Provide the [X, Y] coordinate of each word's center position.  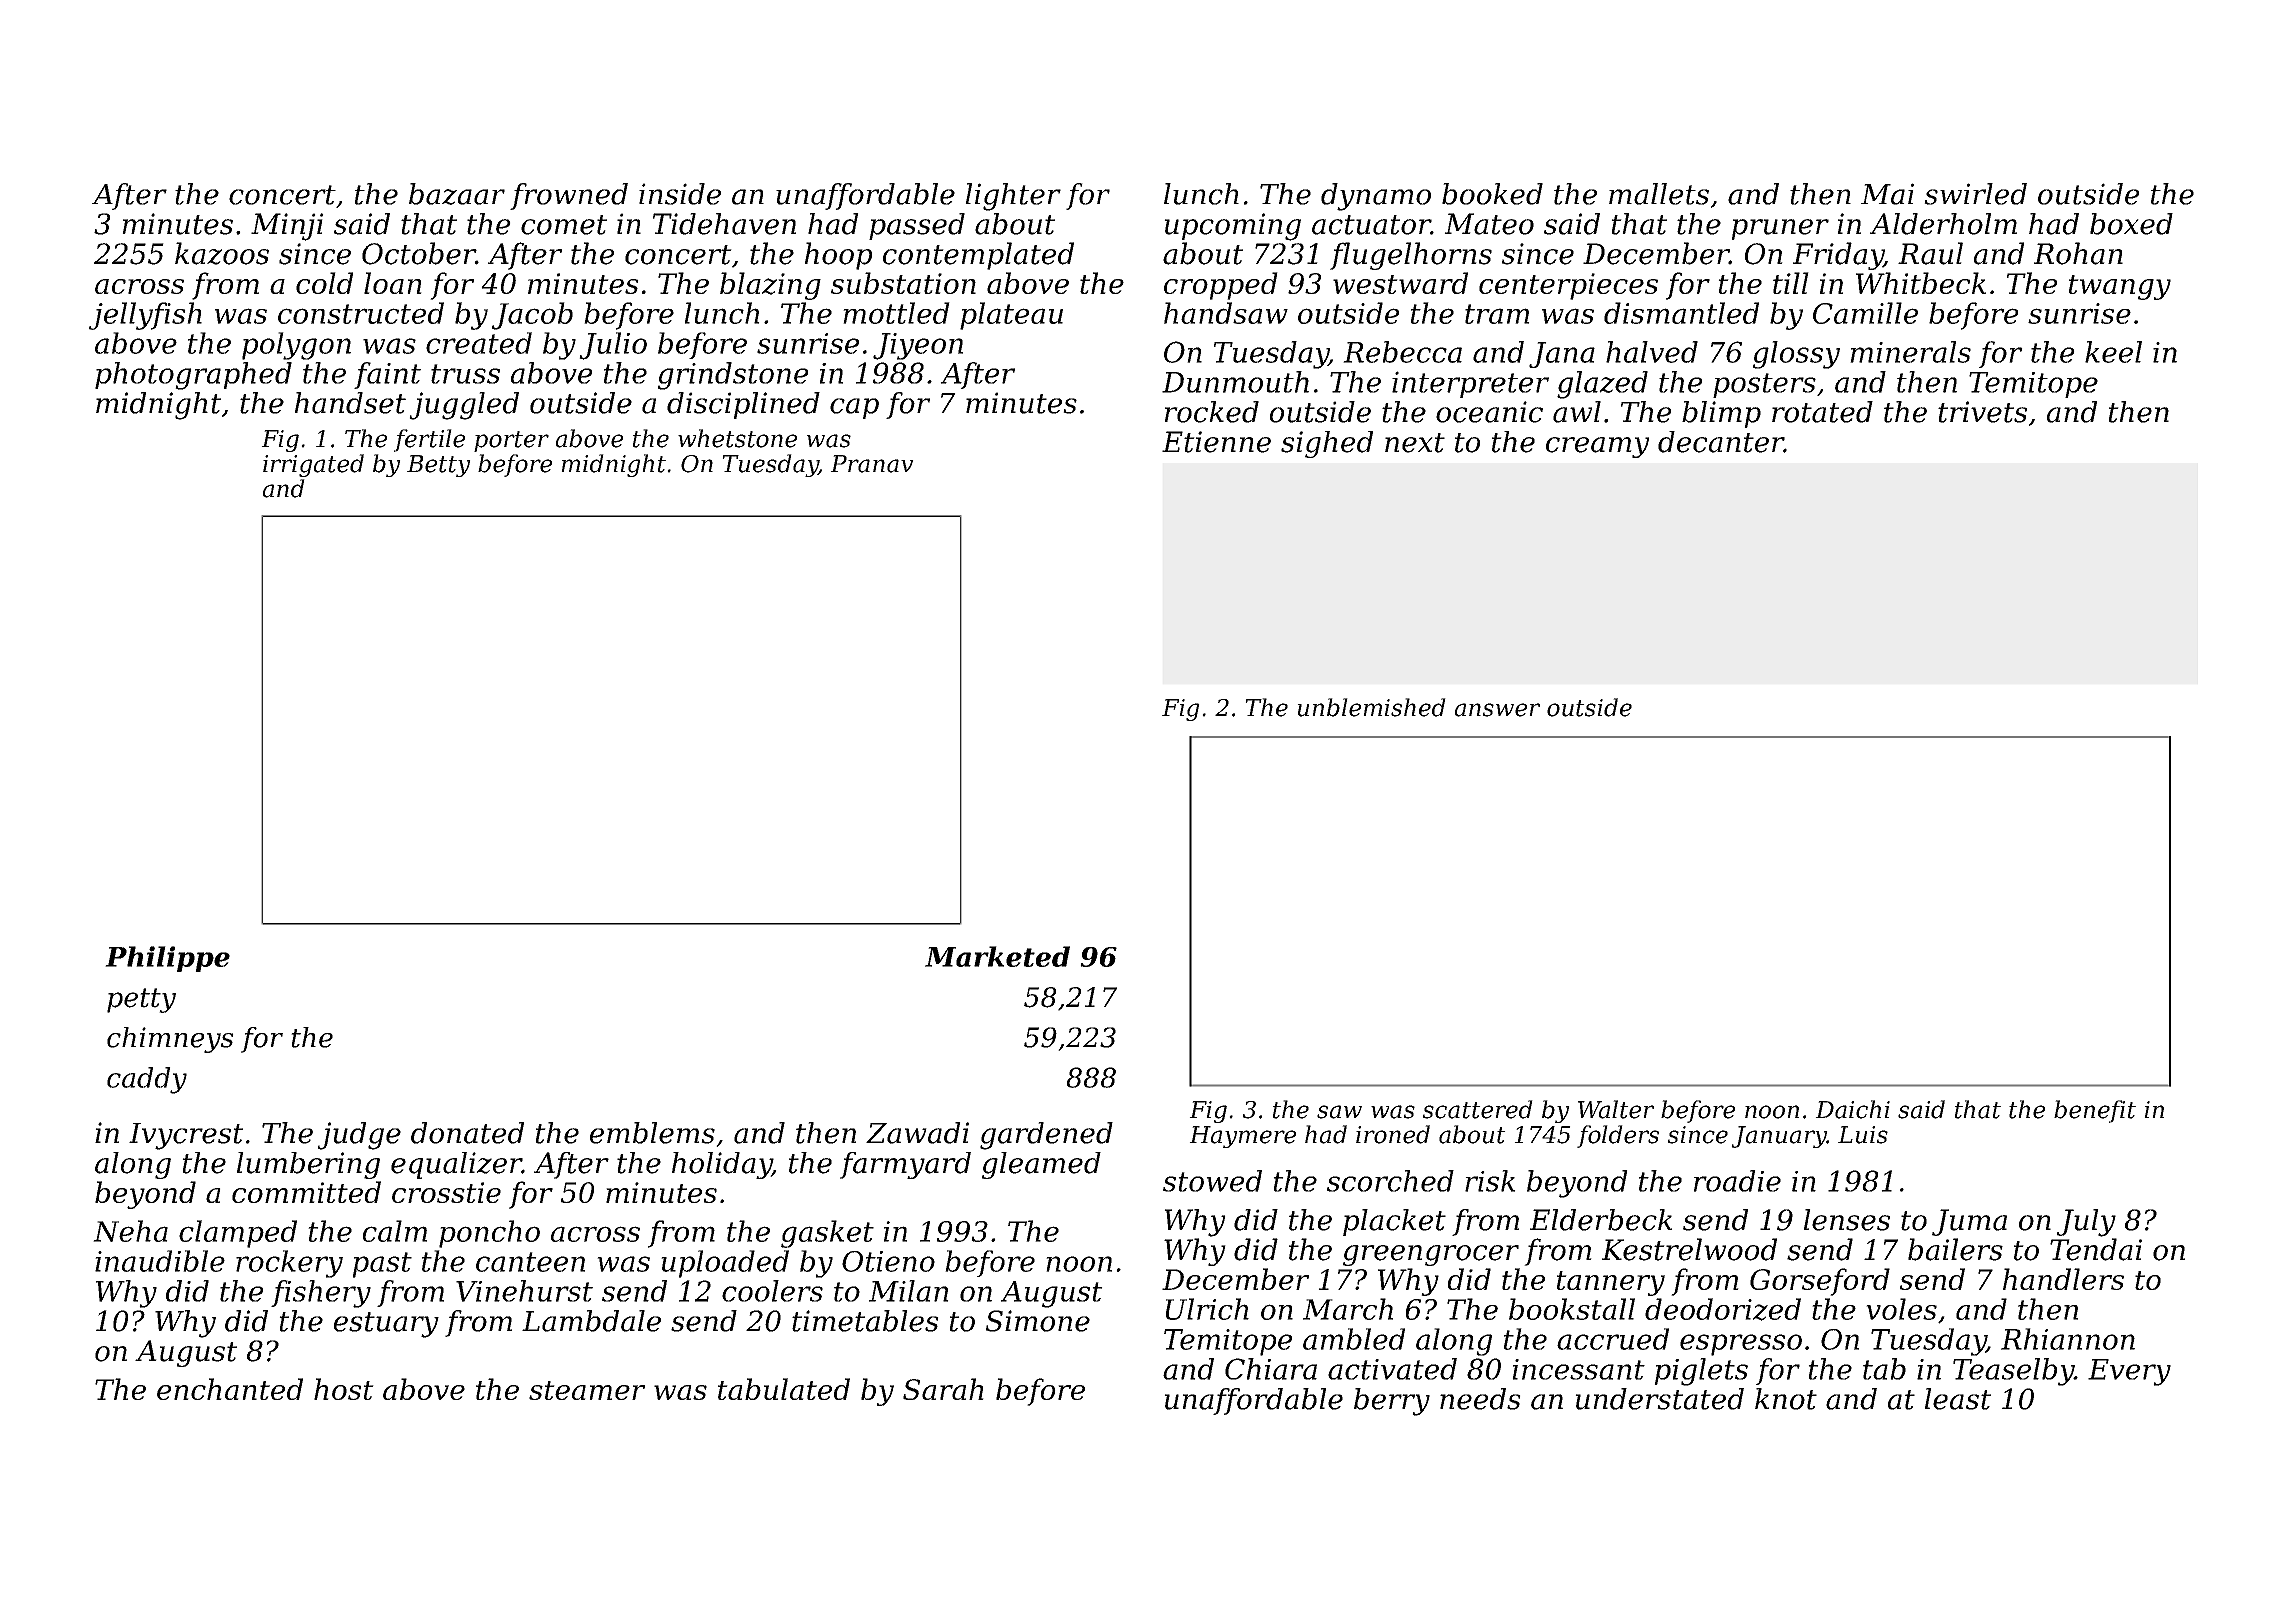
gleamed [1041, 1165]
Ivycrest [186, 1136]
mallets [1659, 194]
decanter [1721, 442]
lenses [1847, 1220]
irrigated [313, 465]
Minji [287, 227]
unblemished [1371, 707]
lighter [1013, 197]
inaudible [160, 1261]
